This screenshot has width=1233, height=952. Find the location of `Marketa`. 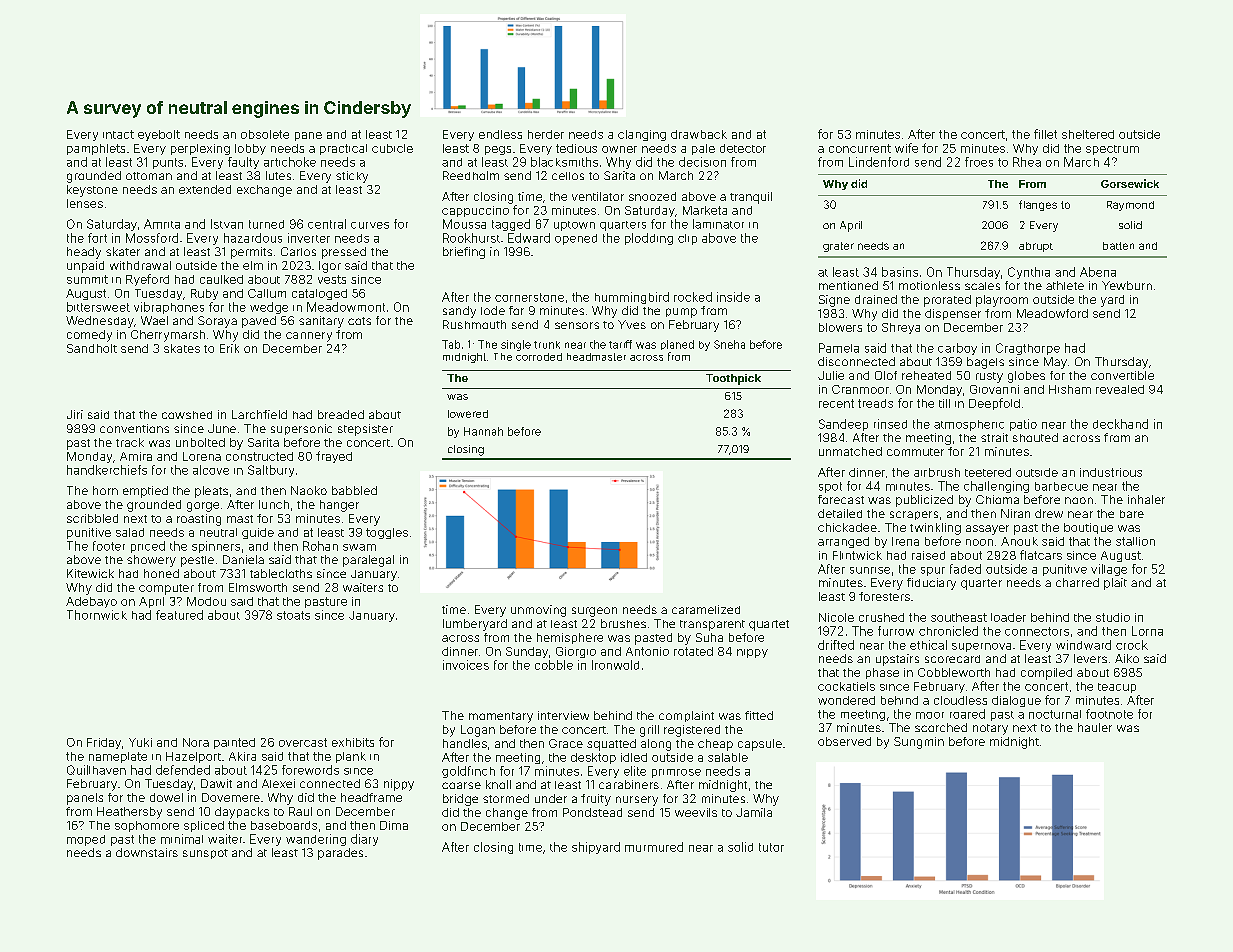

Marketa is located at coordinates (705, 210).
